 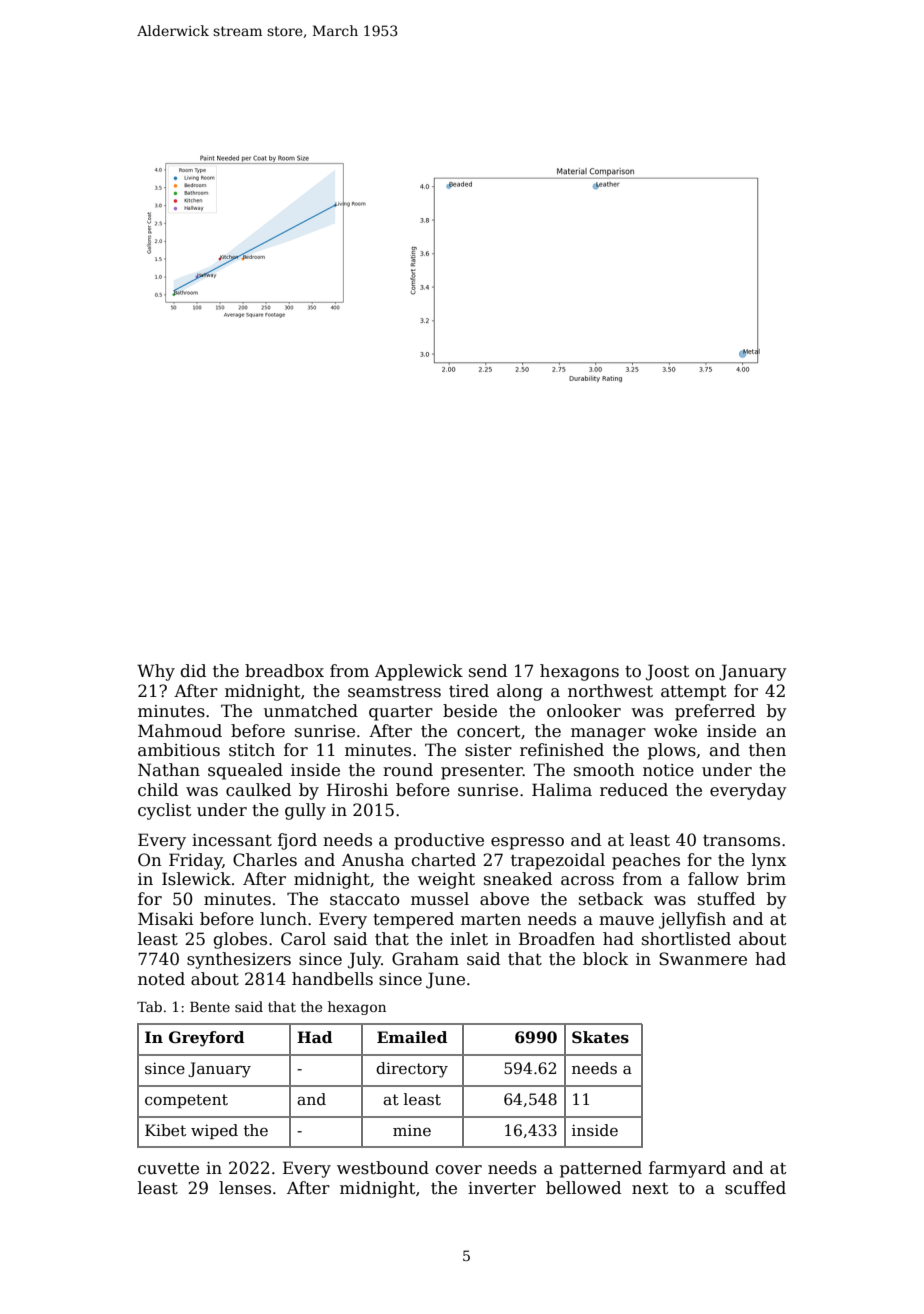 I want to click on Graham, so click(x=425, y=959).
